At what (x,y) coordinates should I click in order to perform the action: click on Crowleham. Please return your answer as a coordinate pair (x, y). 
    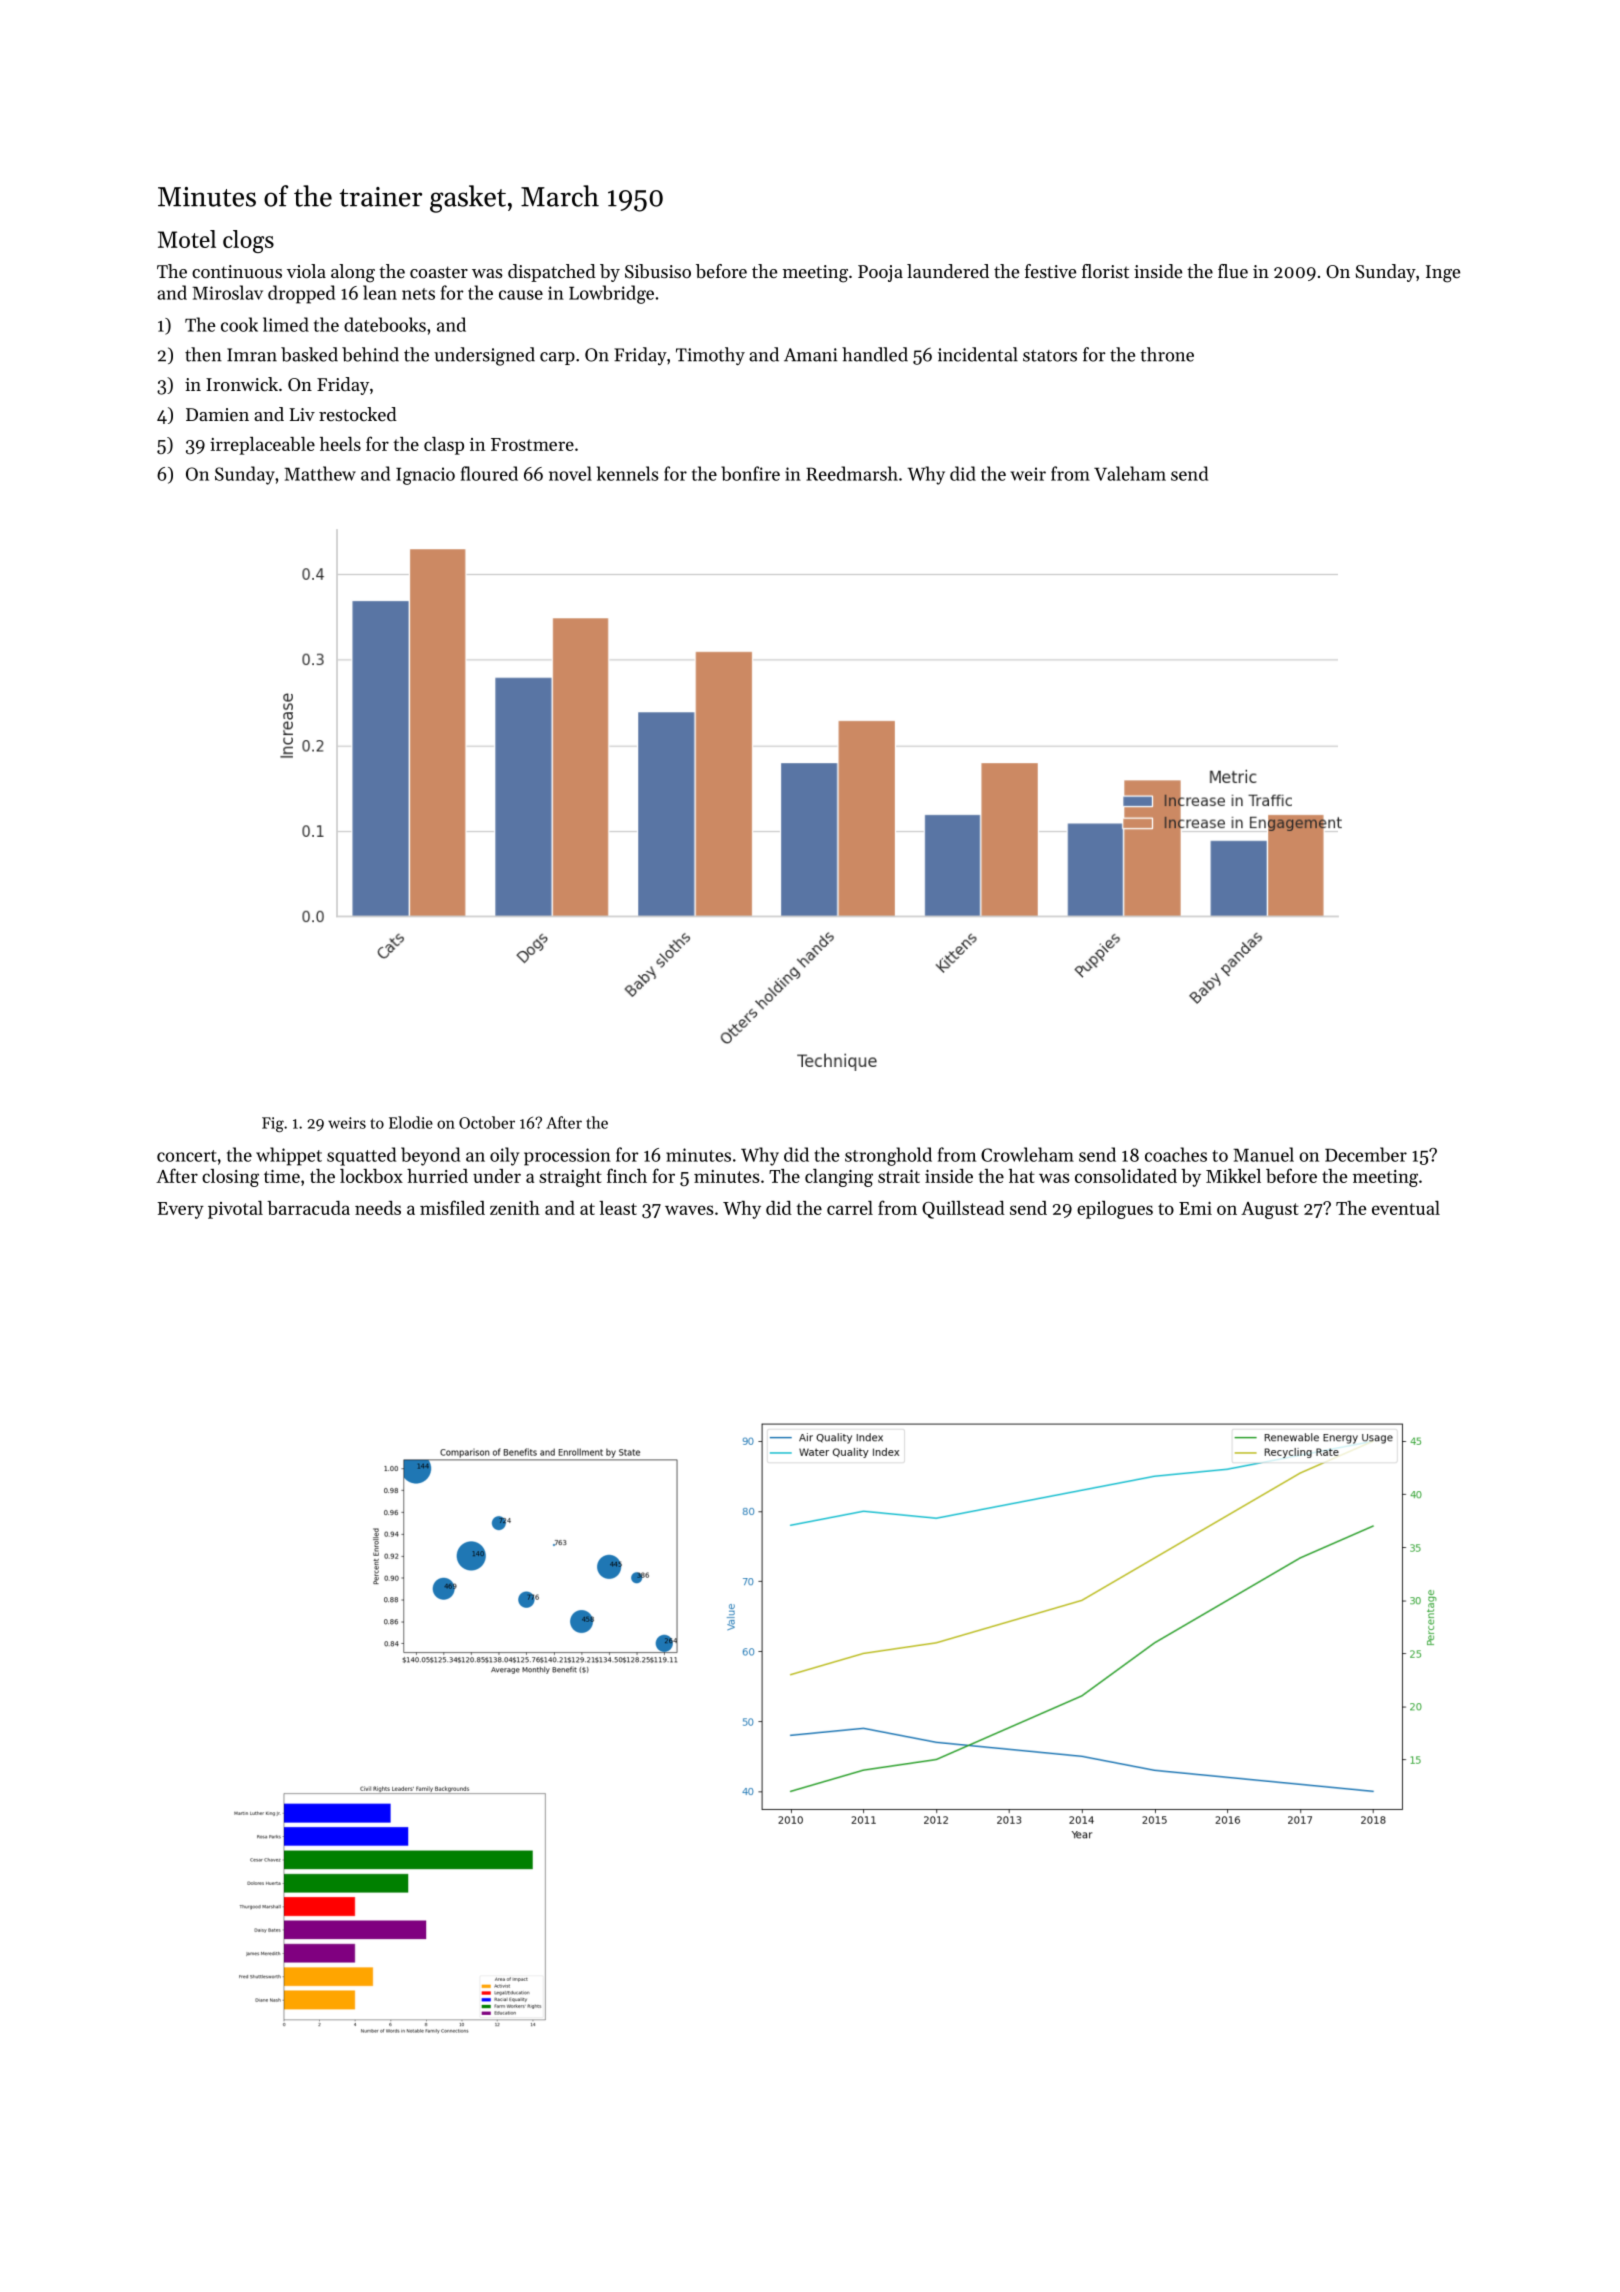
    Looking at the image, I should click on (1027, 1154).
